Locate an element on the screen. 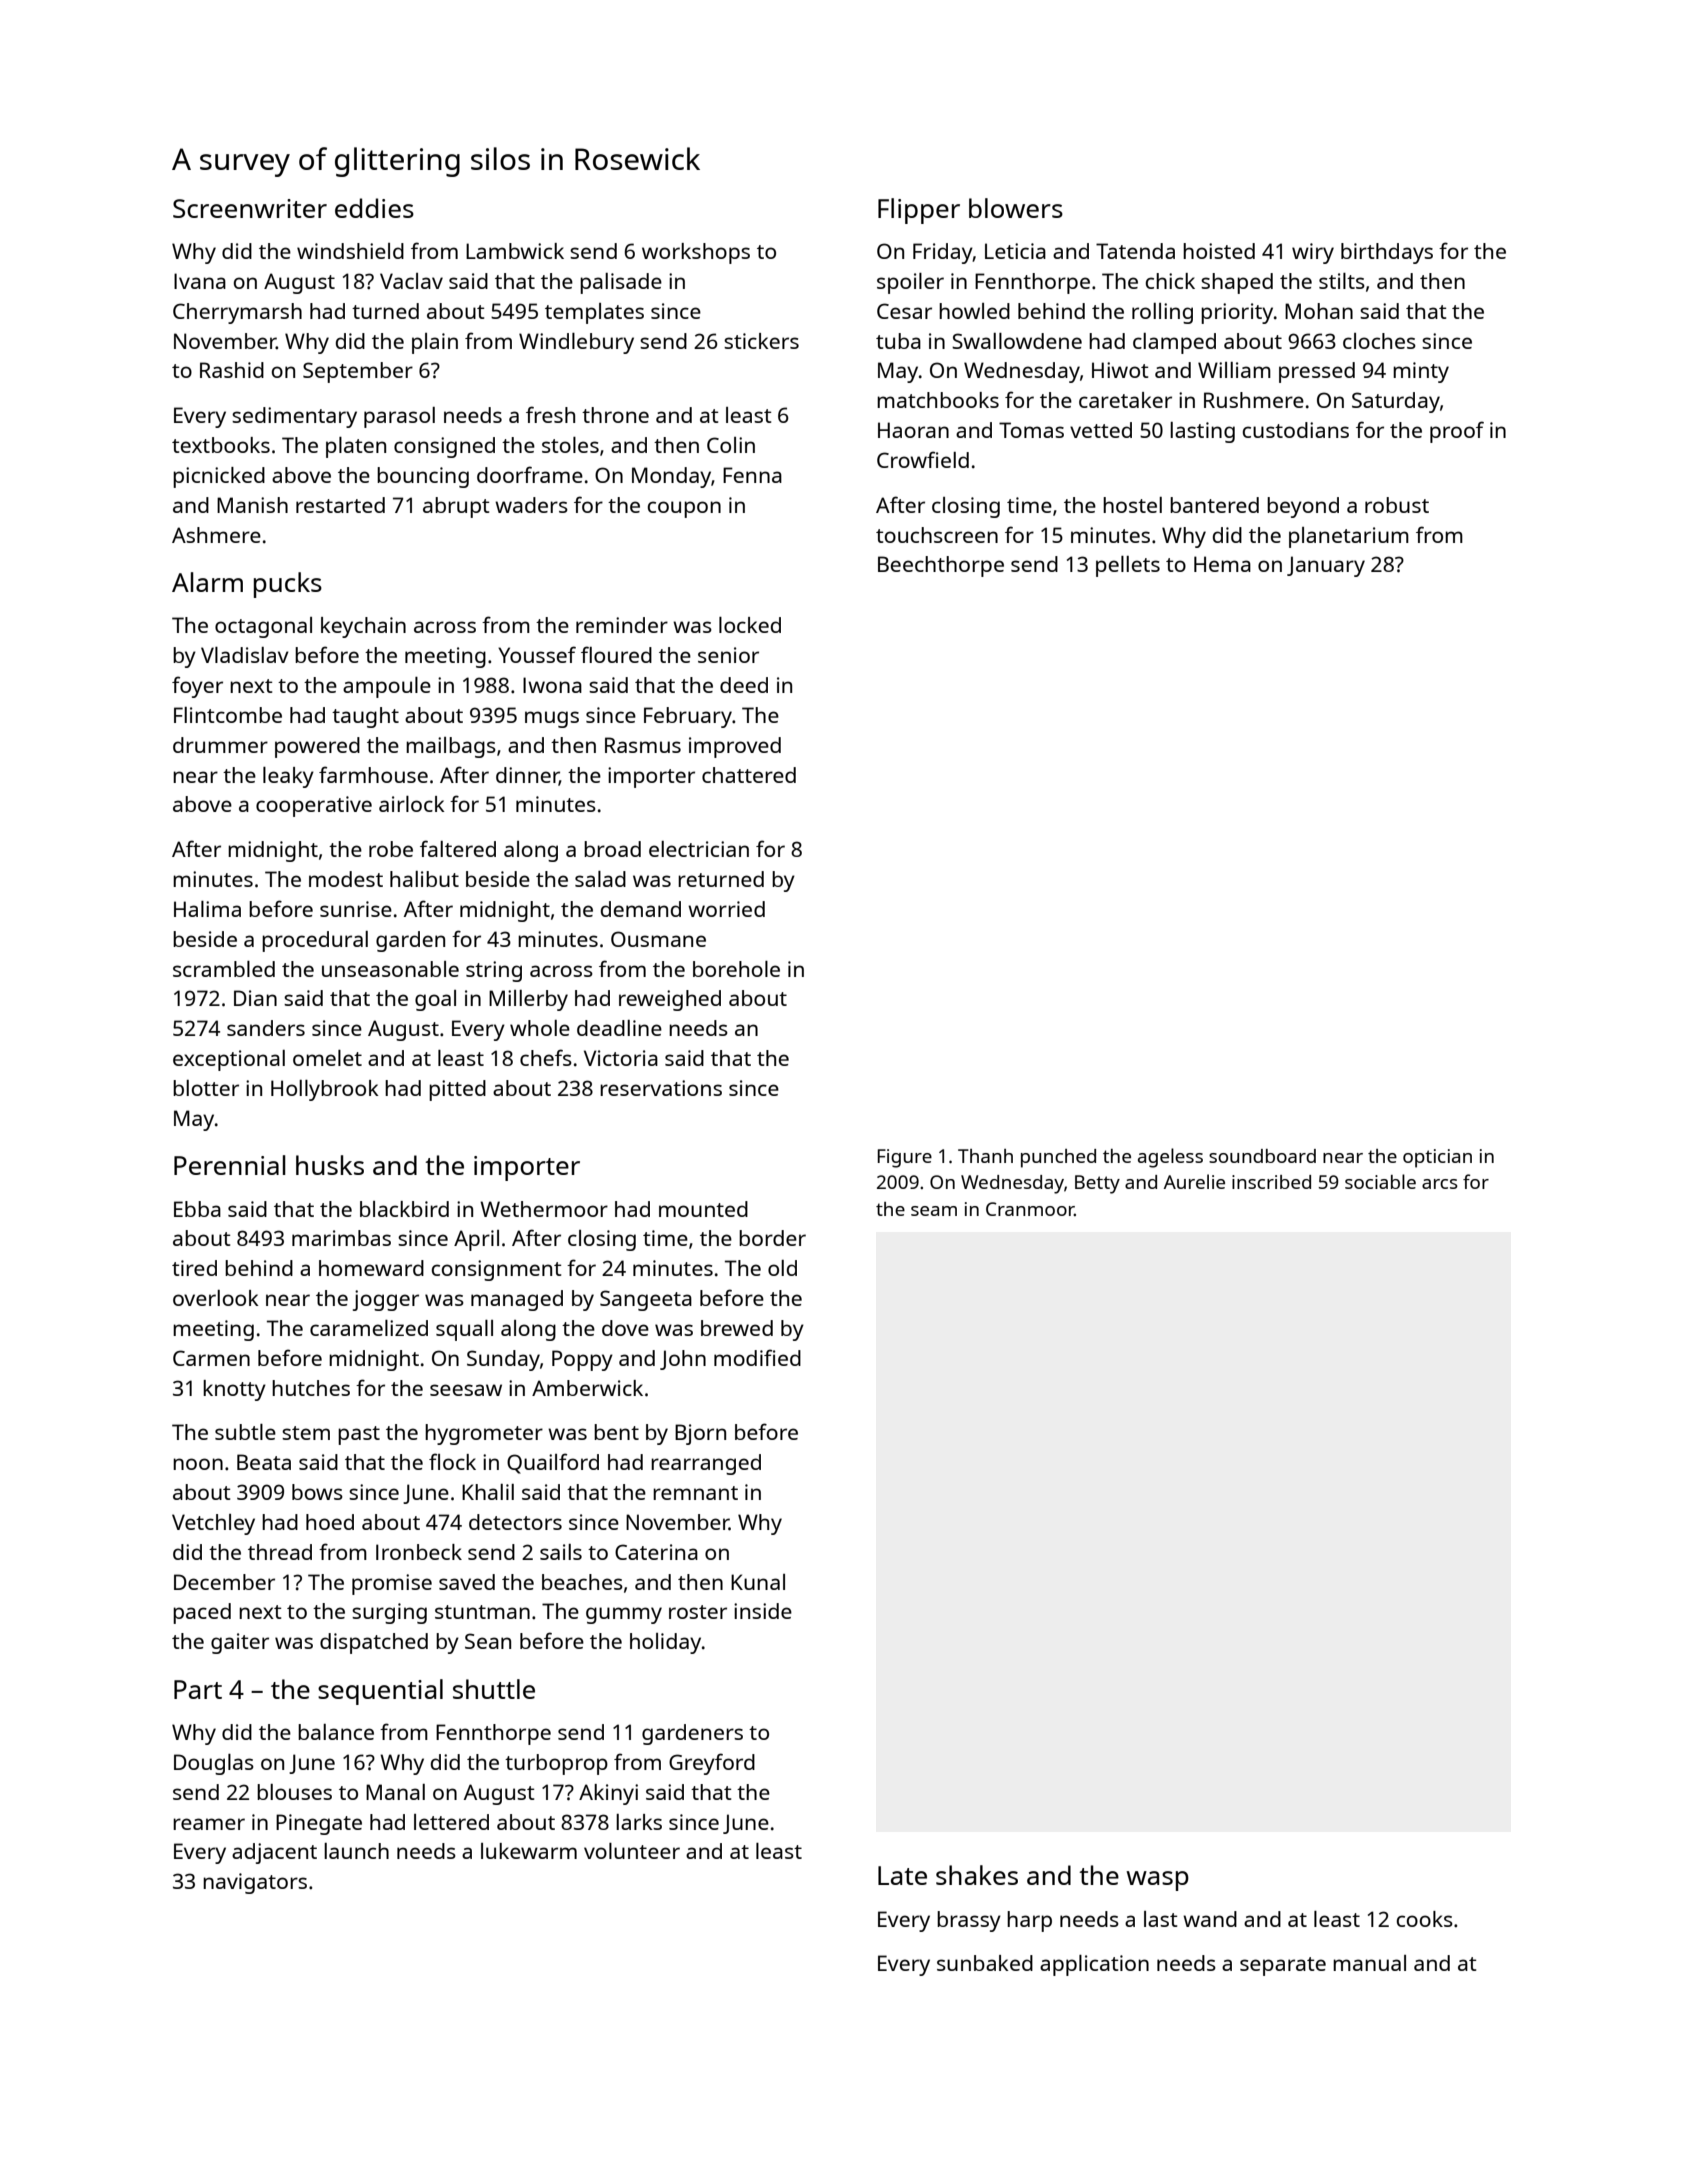 Image resolution: width=1683 pixels, height=2178 pixels. lukewarm is located at coordinates (529, 1851).
